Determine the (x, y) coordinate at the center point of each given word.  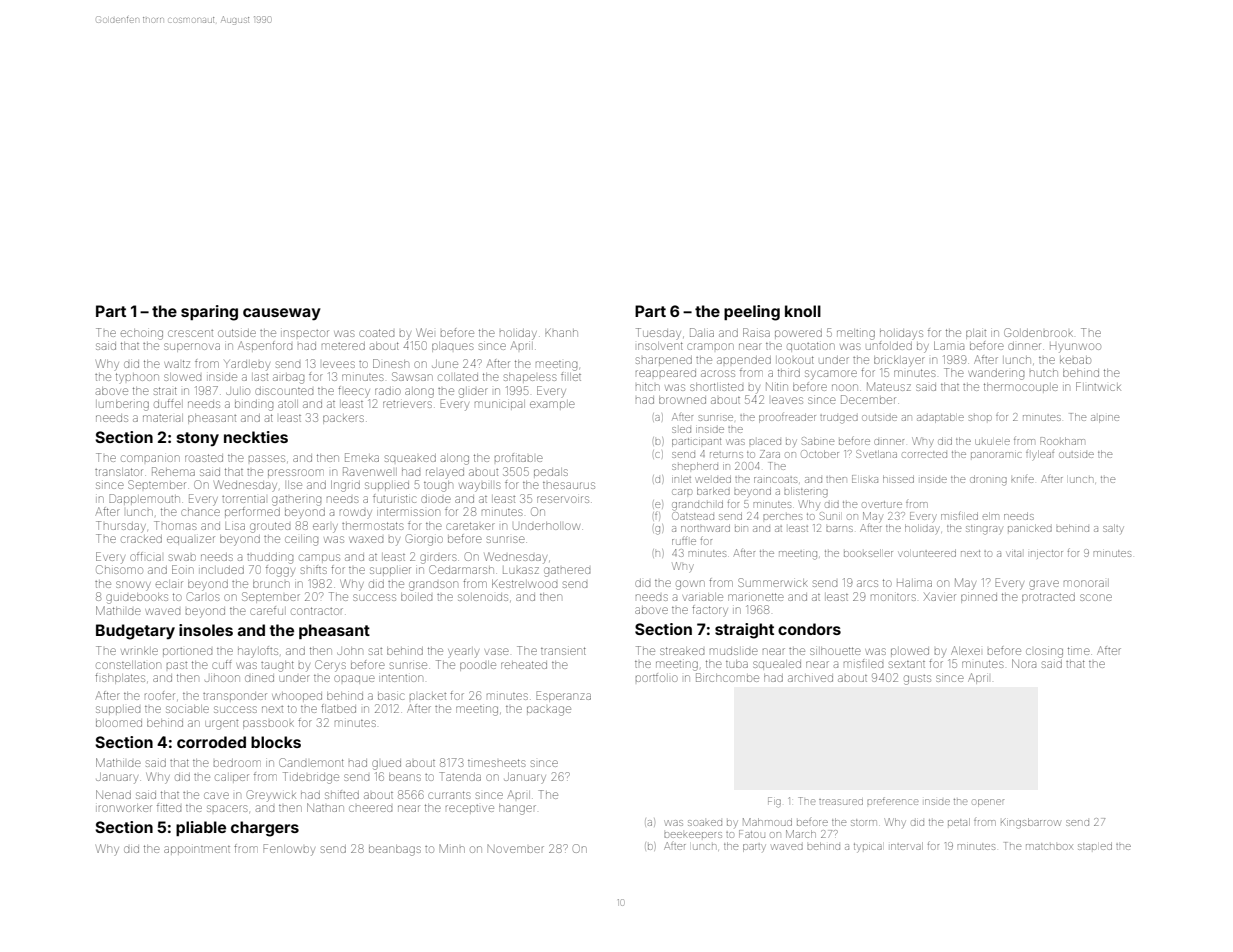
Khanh (561, 333)
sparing (209, 313)
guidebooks (137, 598)
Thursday (121, 527)
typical (868, 847)
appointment (197, 849)
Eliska (865, 479)
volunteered (928, 553)
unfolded (889, 345)
